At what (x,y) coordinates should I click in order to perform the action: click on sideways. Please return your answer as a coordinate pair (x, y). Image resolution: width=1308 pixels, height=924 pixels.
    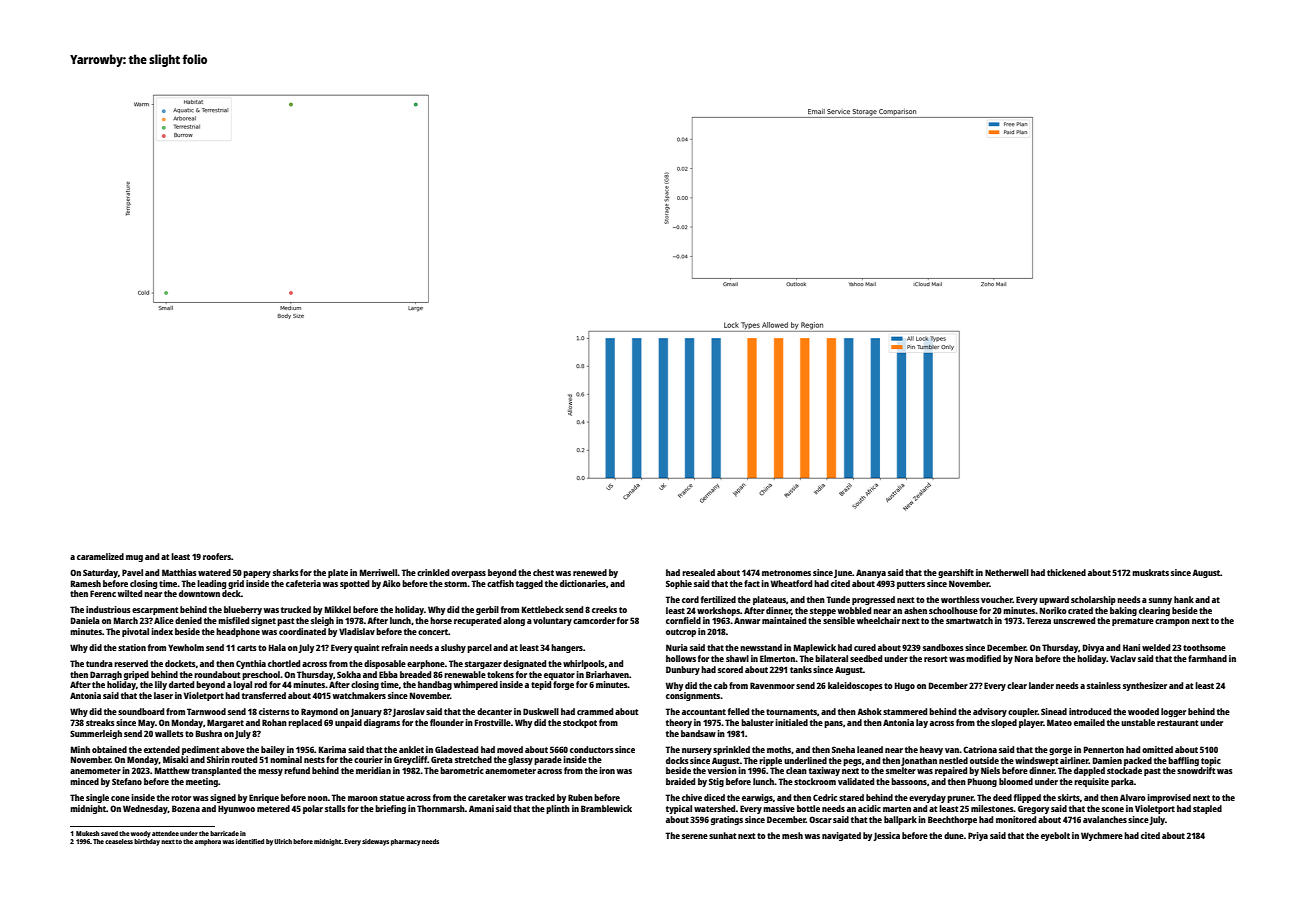
    Looking at the image, I should click on (375, 842).
